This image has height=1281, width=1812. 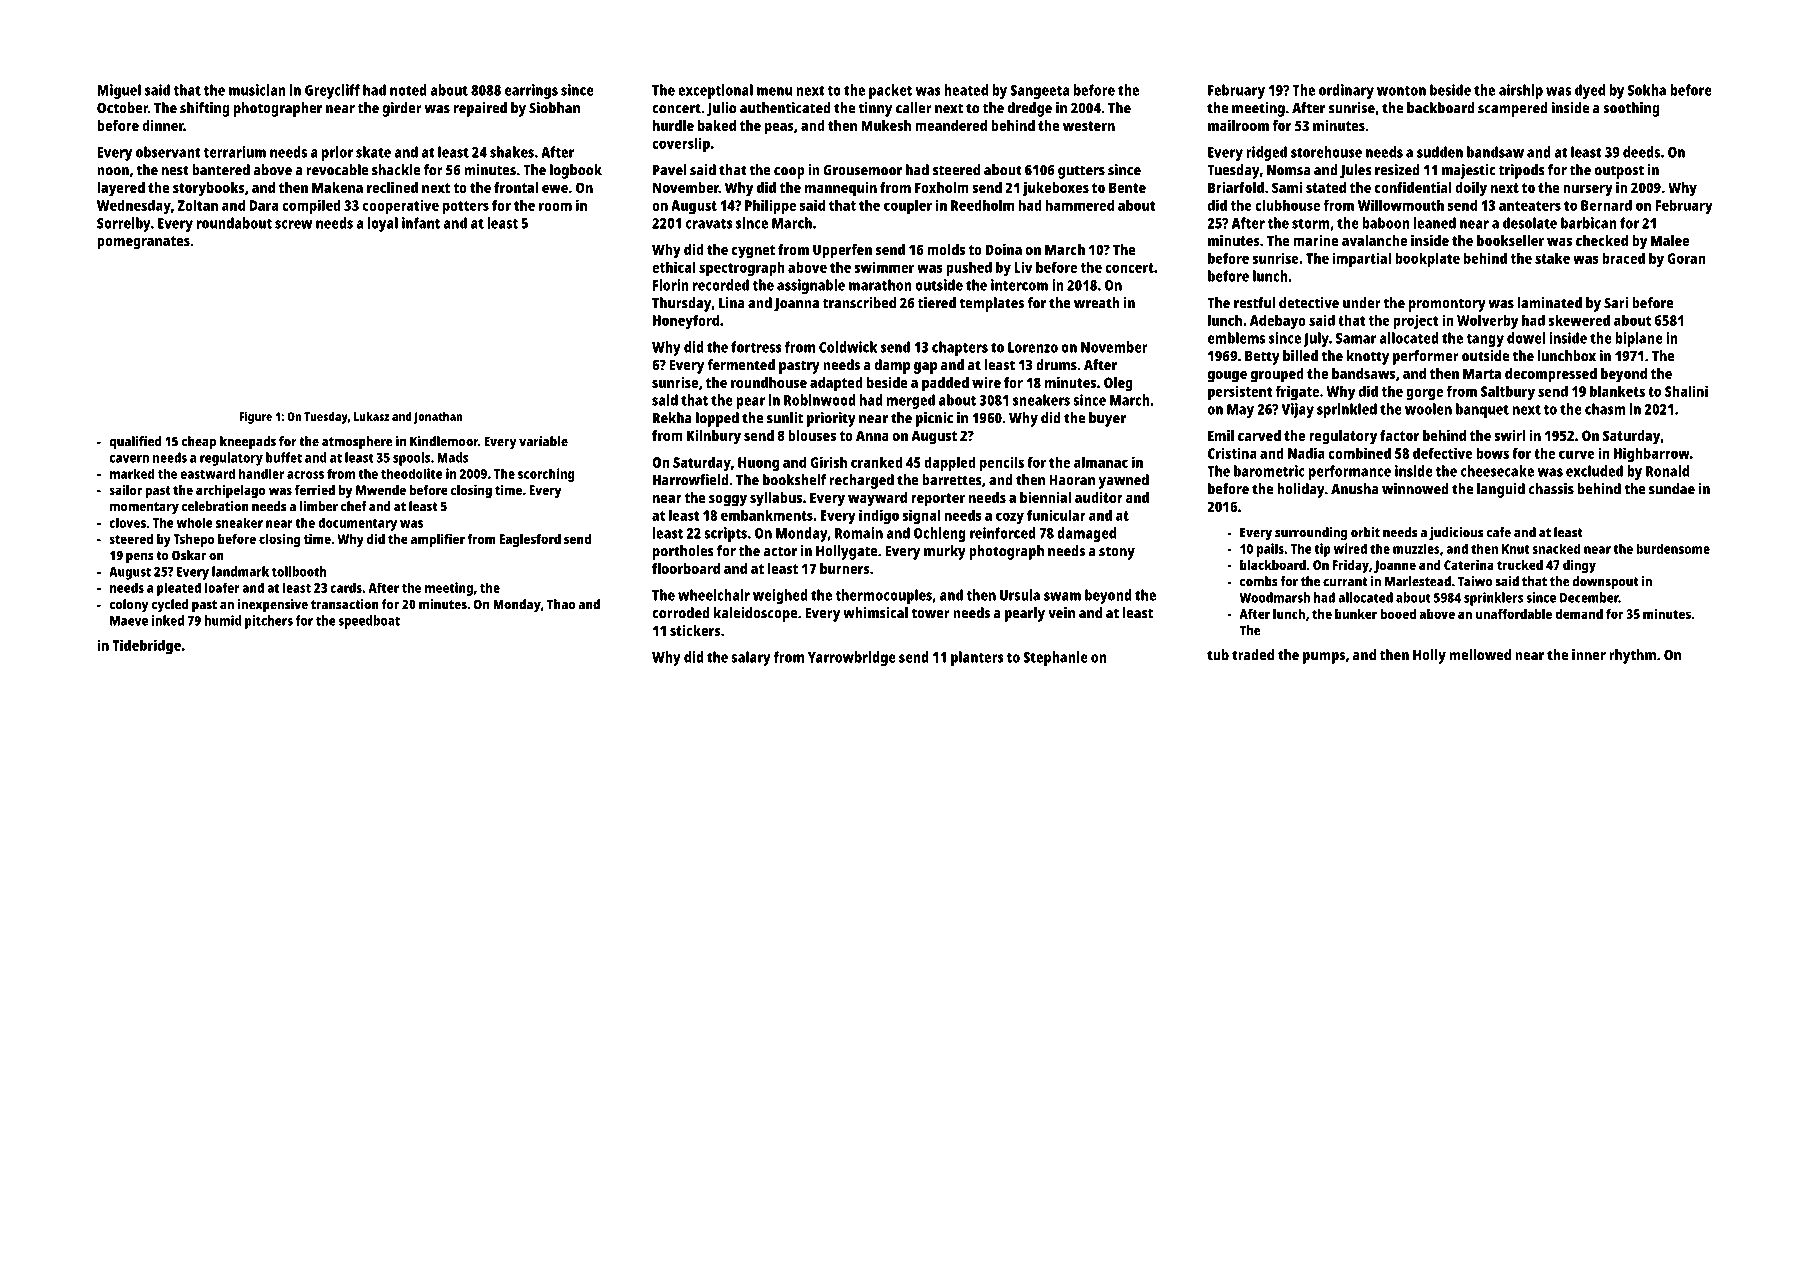 I want to click on Stephanie, so click(x=1055, y=658).
